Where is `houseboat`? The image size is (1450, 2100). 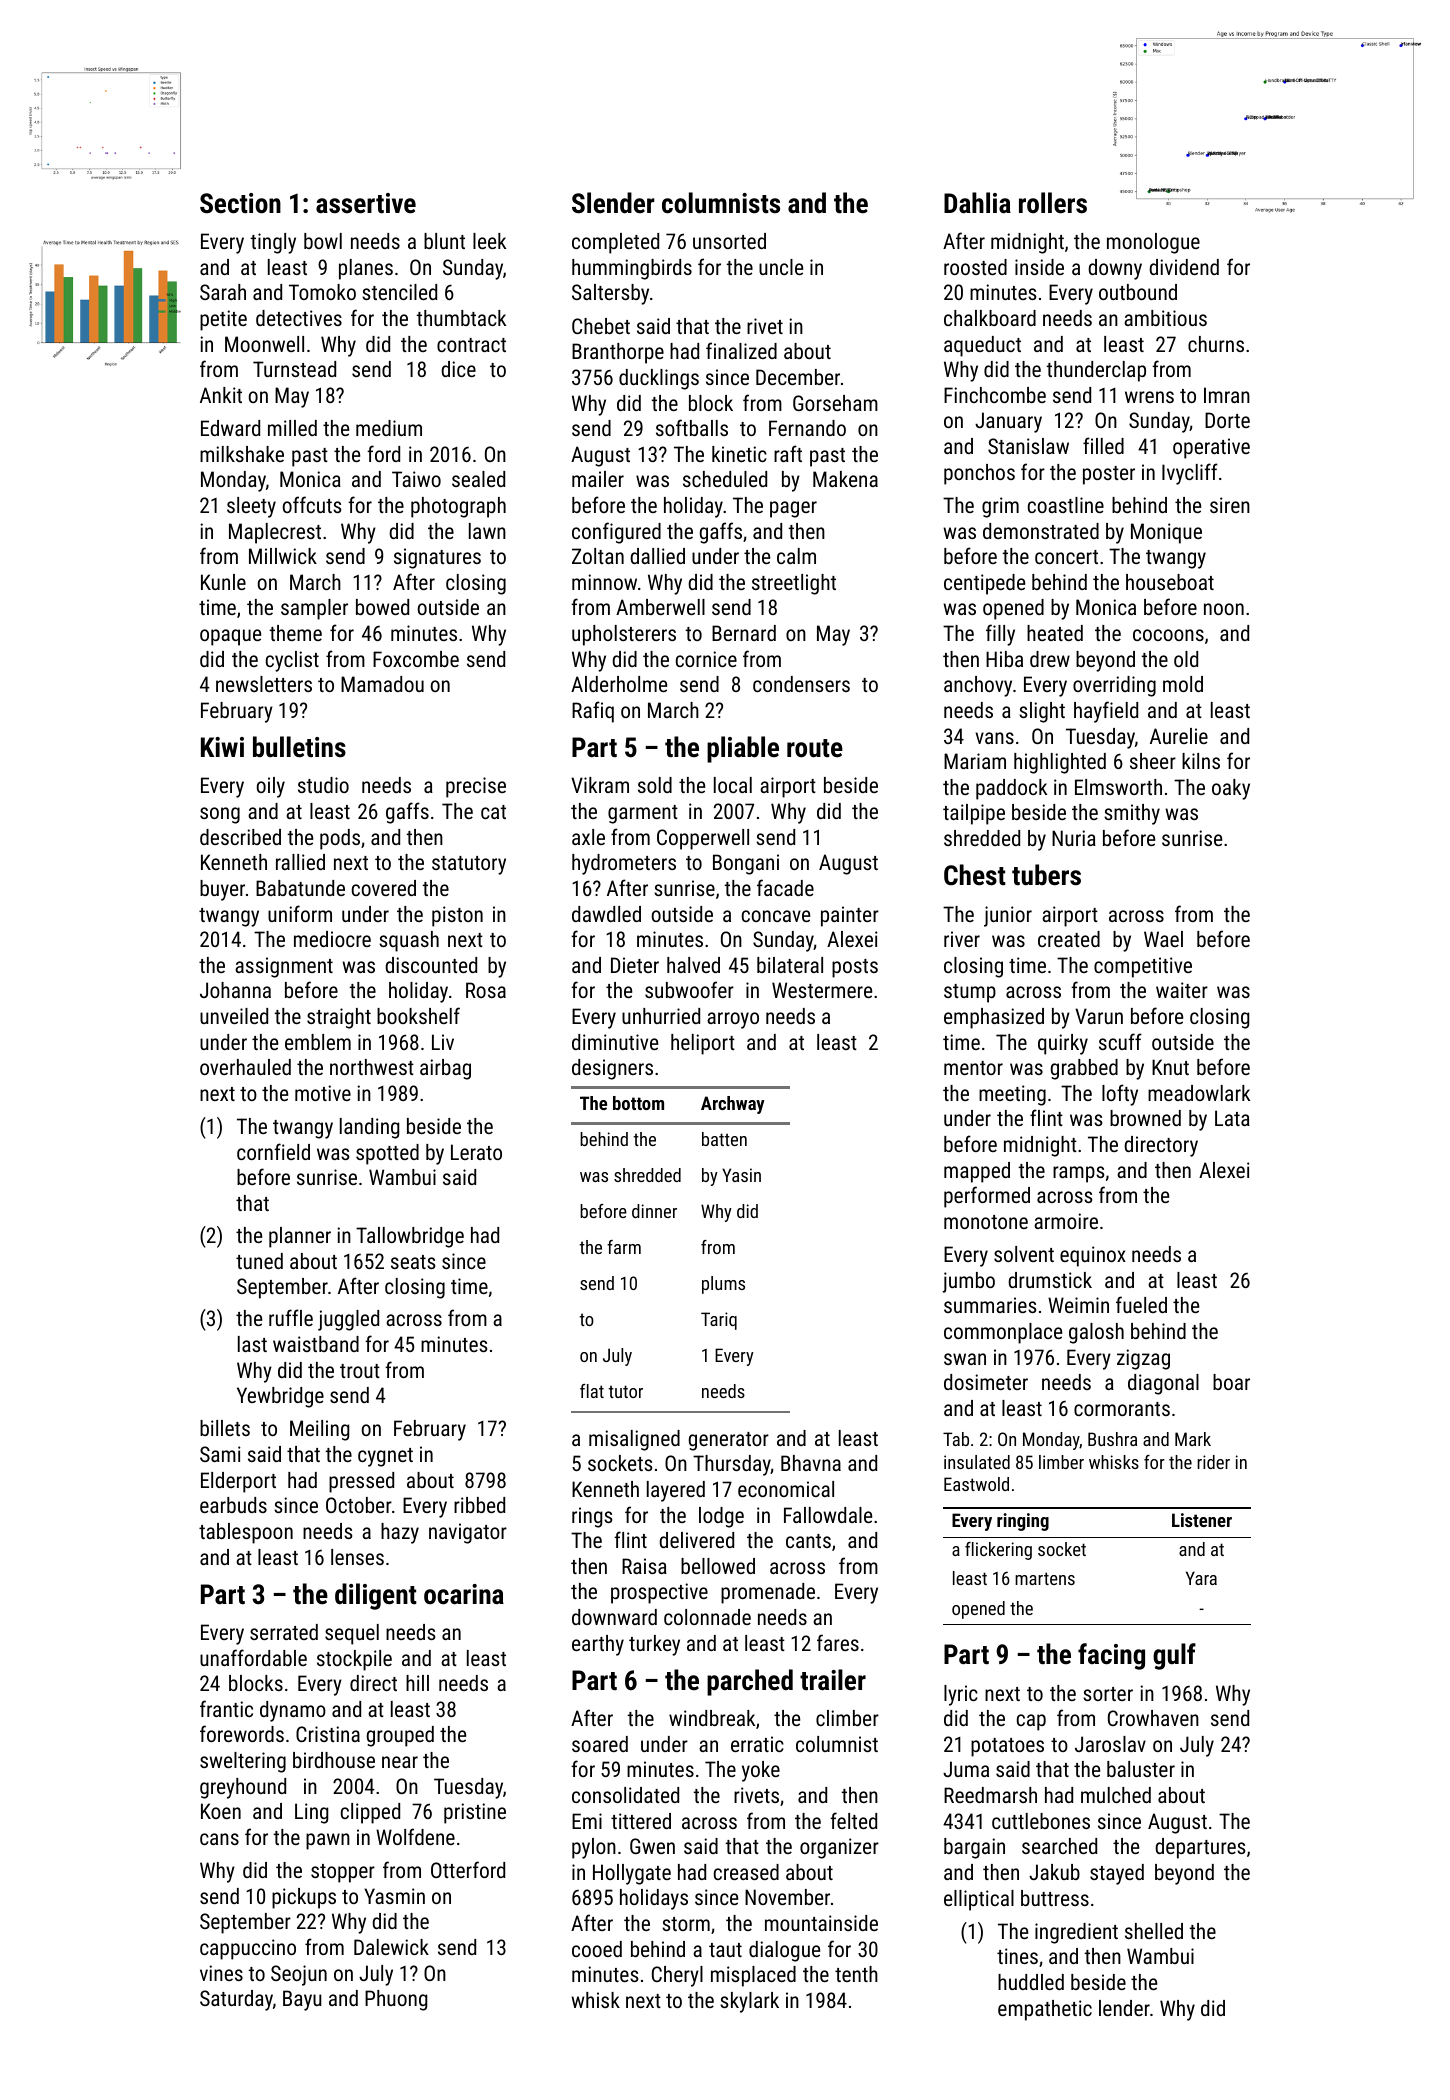 houseboat is located at coordinates (1170, 582).
